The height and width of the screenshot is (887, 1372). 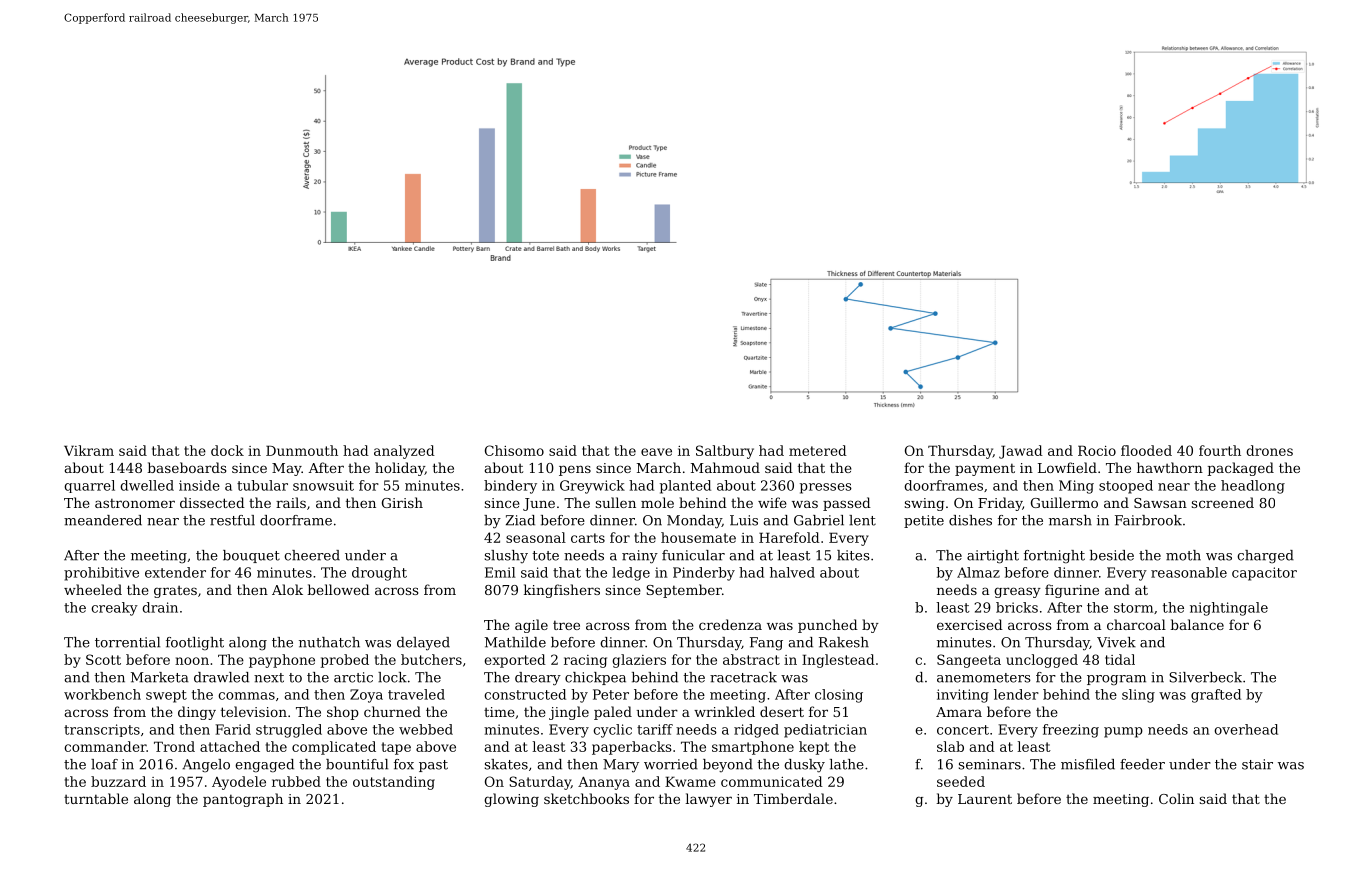 What do you see at coordinates (89, 486) in the screenshot?
I see `quarrel` at bounding box center [89, 486].
